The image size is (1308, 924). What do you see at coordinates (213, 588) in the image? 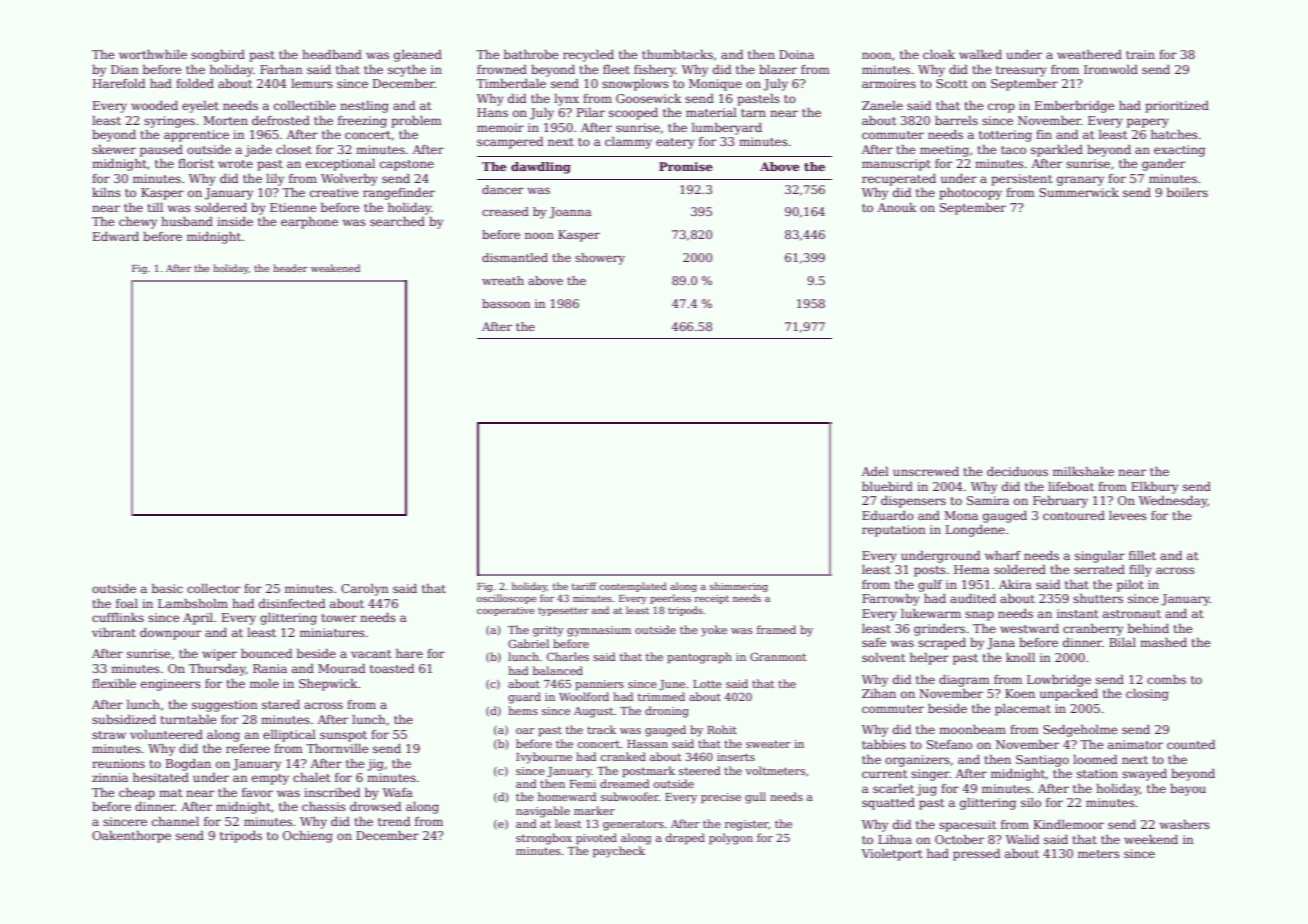
I see `collector` at bounding box center [213, 588].
